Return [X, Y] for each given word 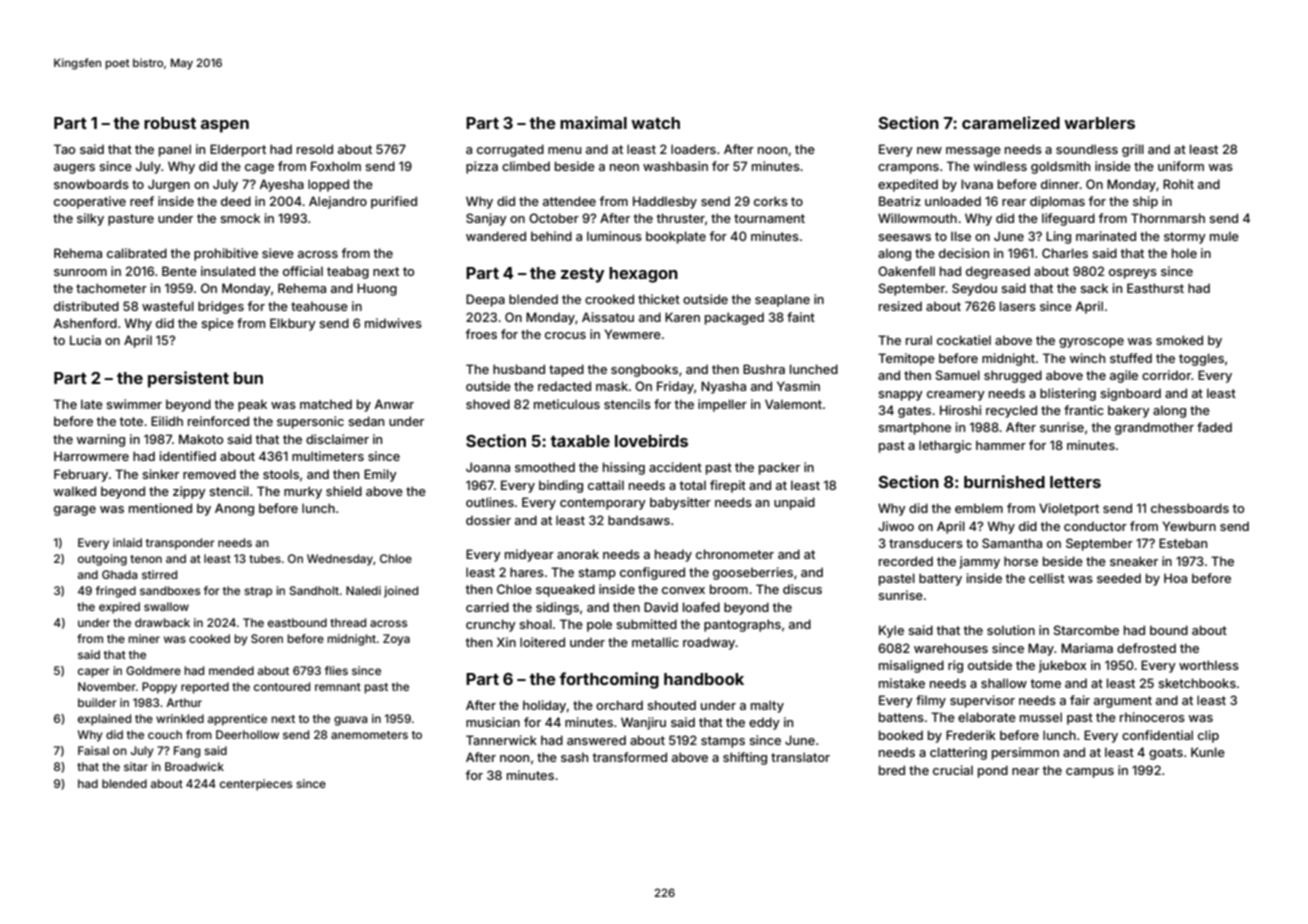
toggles [1201, 359]
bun [248, 378]
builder [97, 702]
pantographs [742, 625]
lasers [1018, 306]
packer [779, 468]
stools [281, 474]
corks [771, 201]
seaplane [782, 301]
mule [1224, 236]
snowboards [91, 184]
